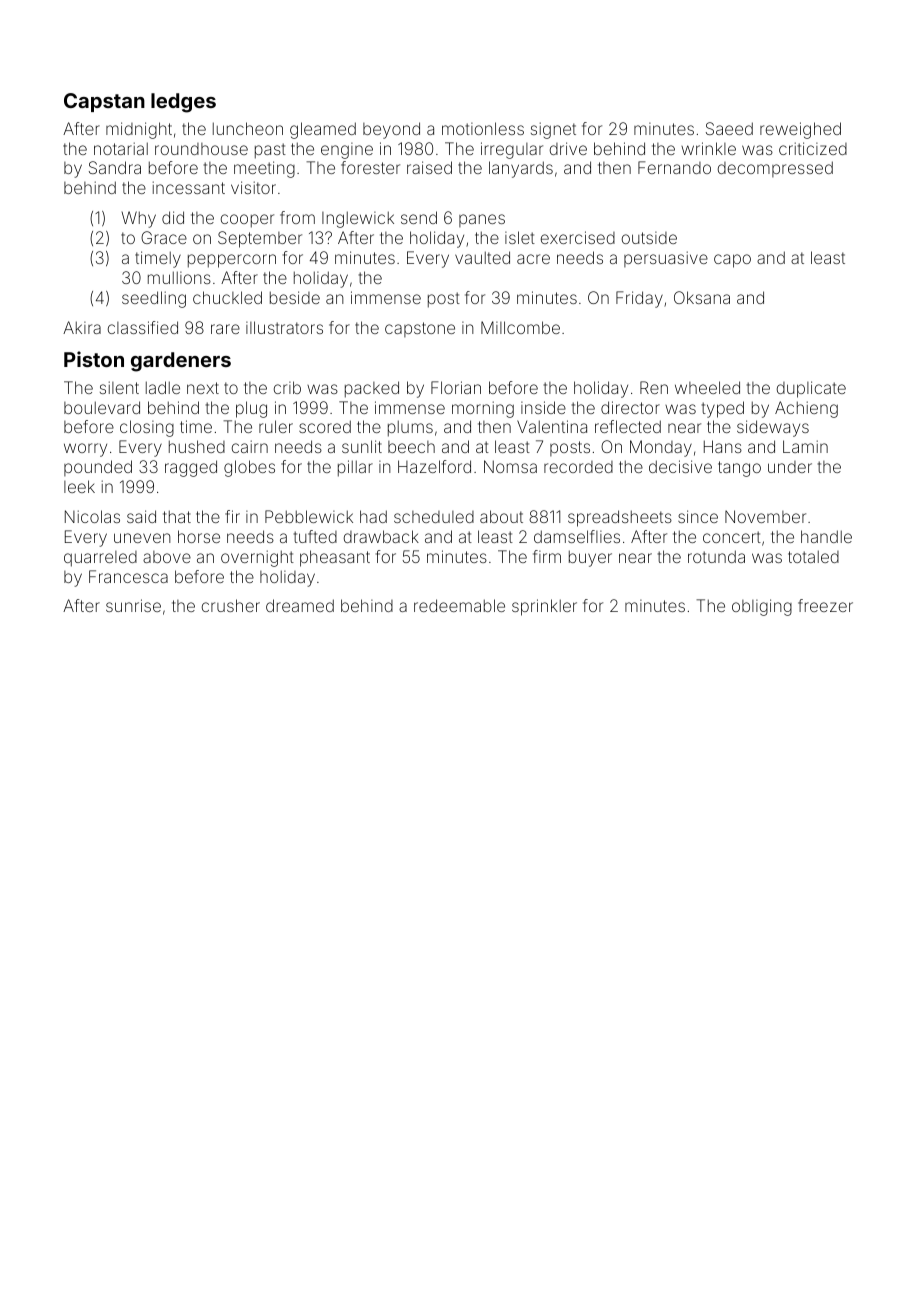  What do you see at coordinates (183, 103) in the screenshot?
I see `ledges` at bounding box center [183, 103].
